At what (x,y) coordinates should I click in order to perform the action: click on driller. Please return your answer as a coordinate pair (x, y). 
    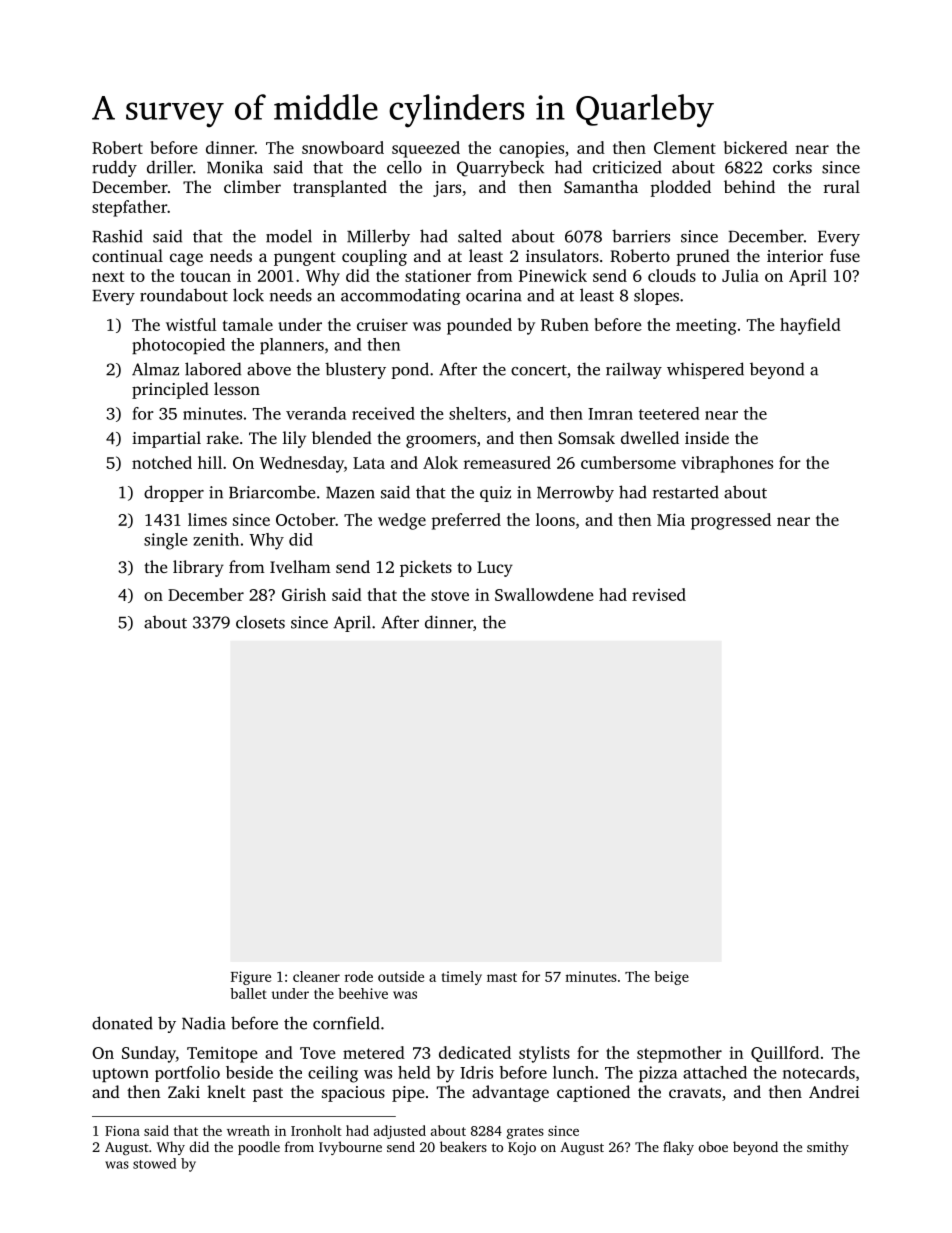
    Looking at the image, I should click on (170, 167).
